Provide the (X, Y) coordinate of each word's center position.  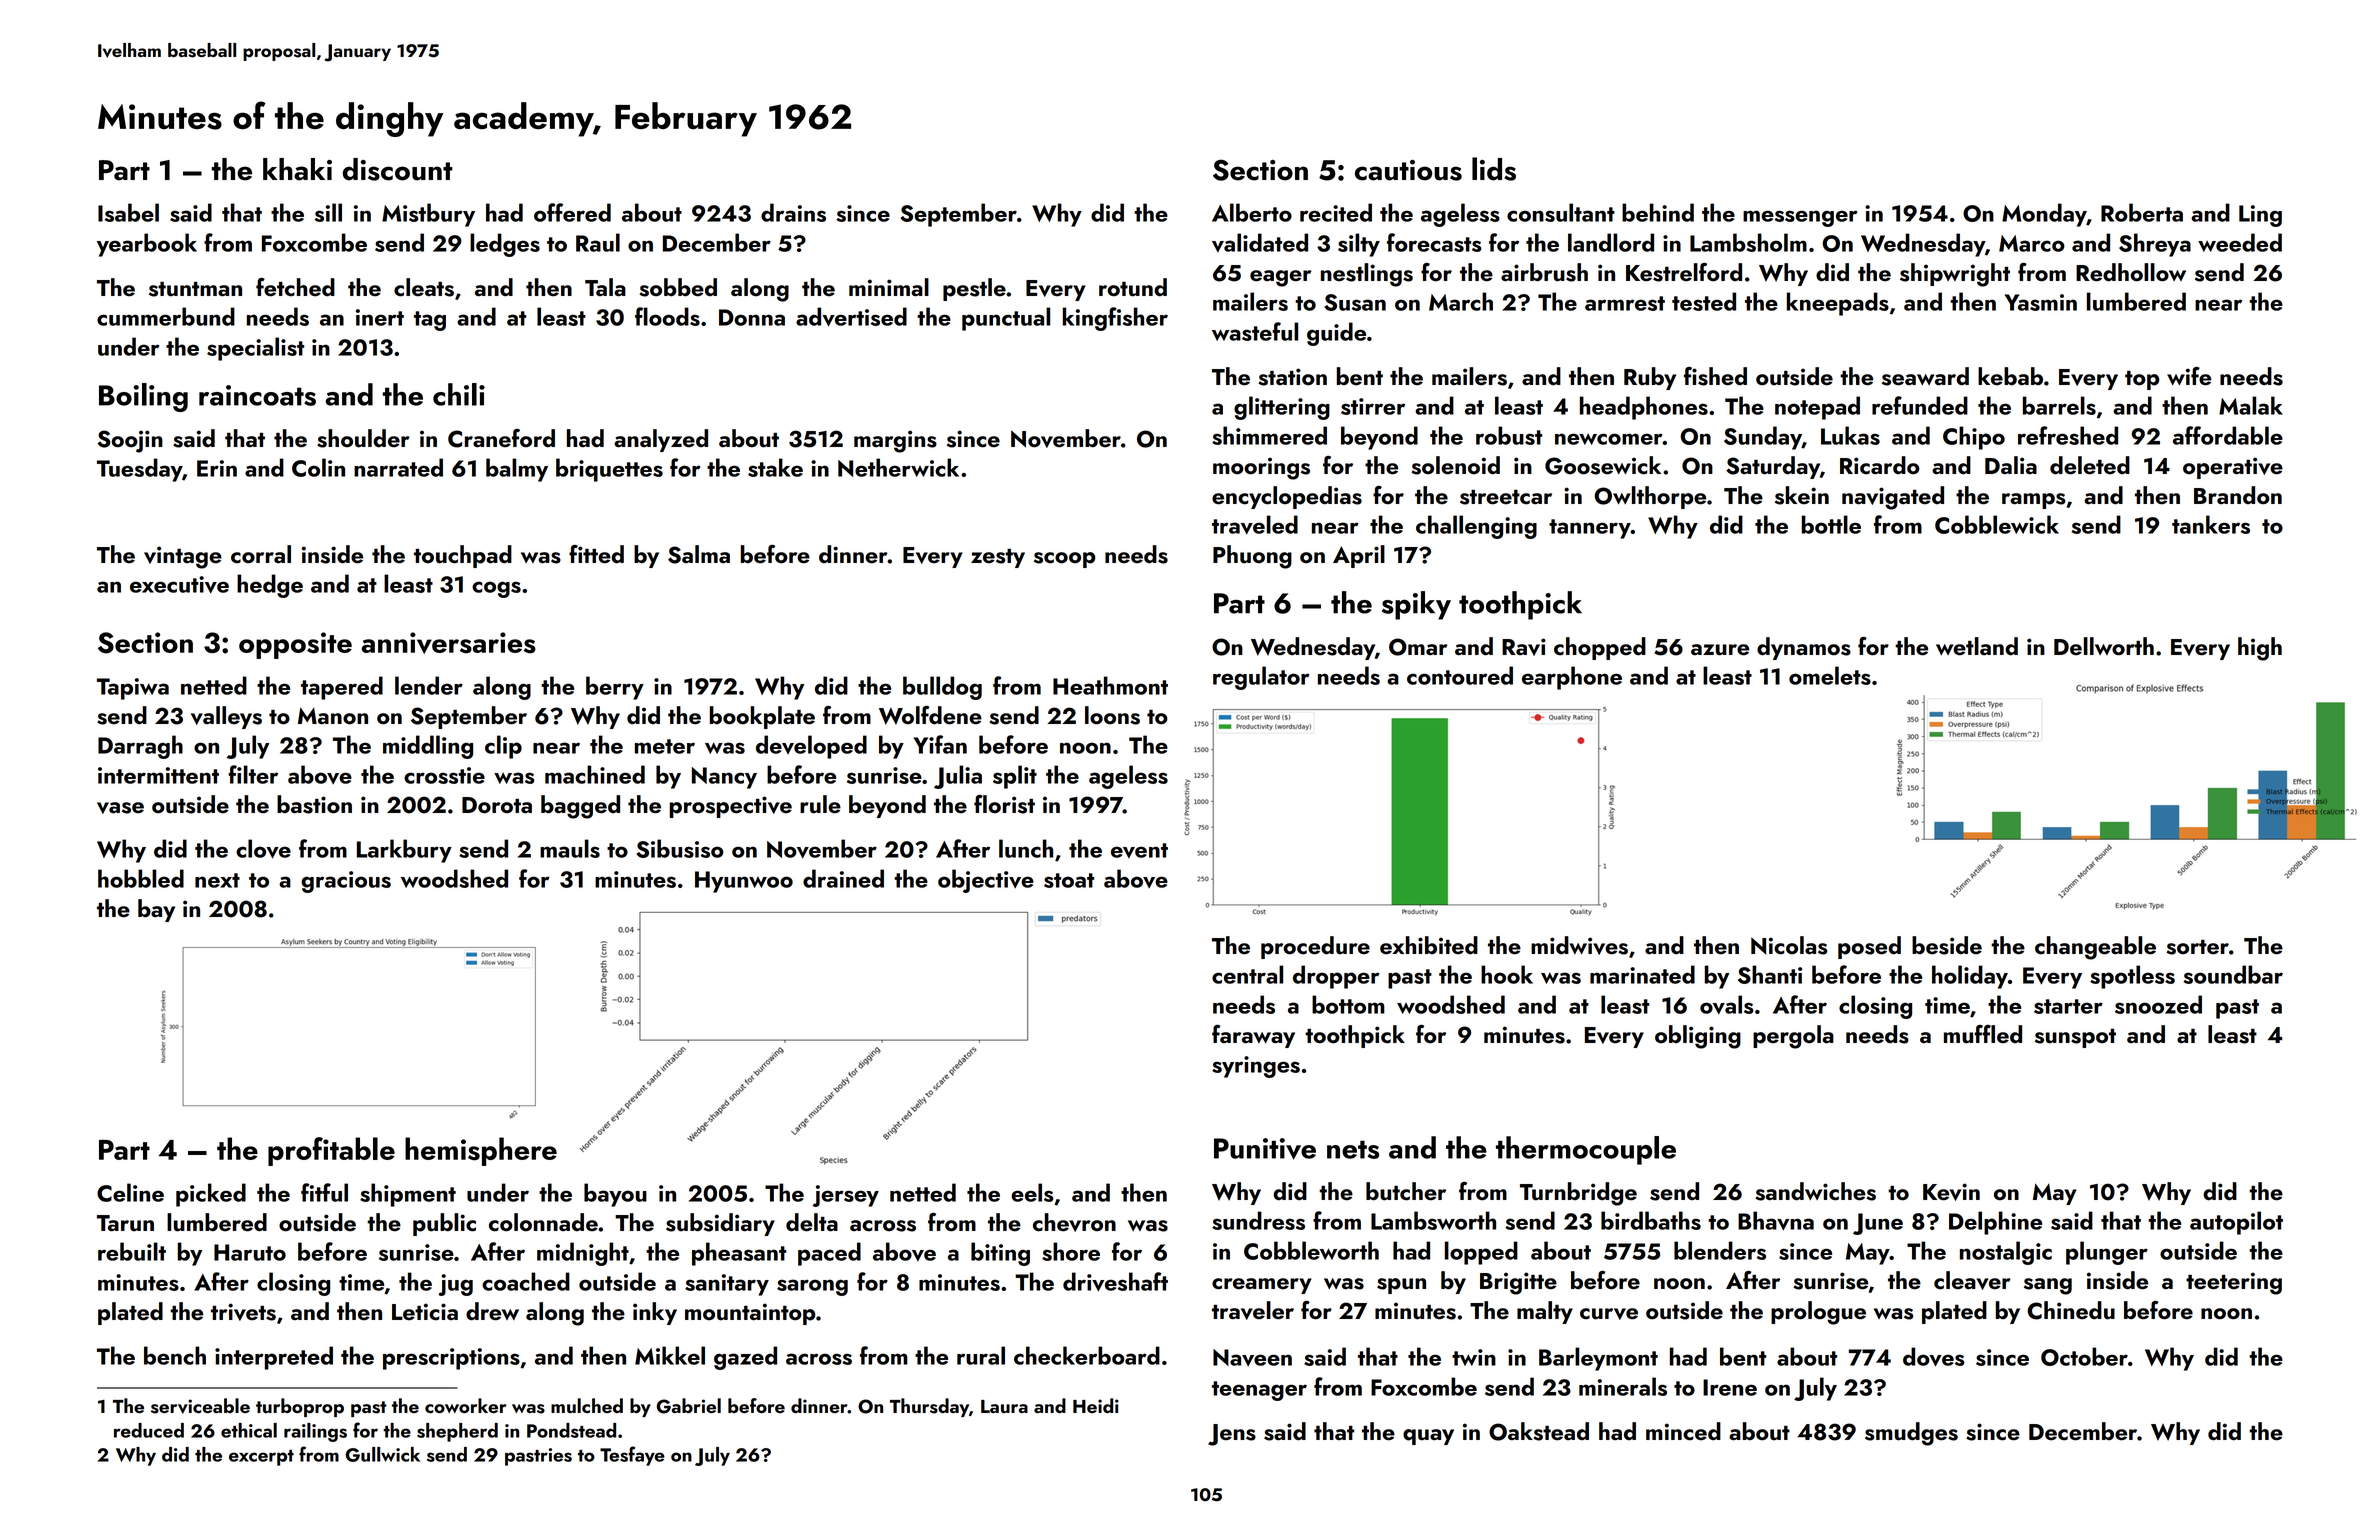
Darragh (140, 747)
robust (1509, 435)
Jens (1232, 1435)
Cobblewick (1997, 524)
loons (1112, 715)
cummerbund (166, 316)
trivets (243, 1312)
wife (2189, 376)
